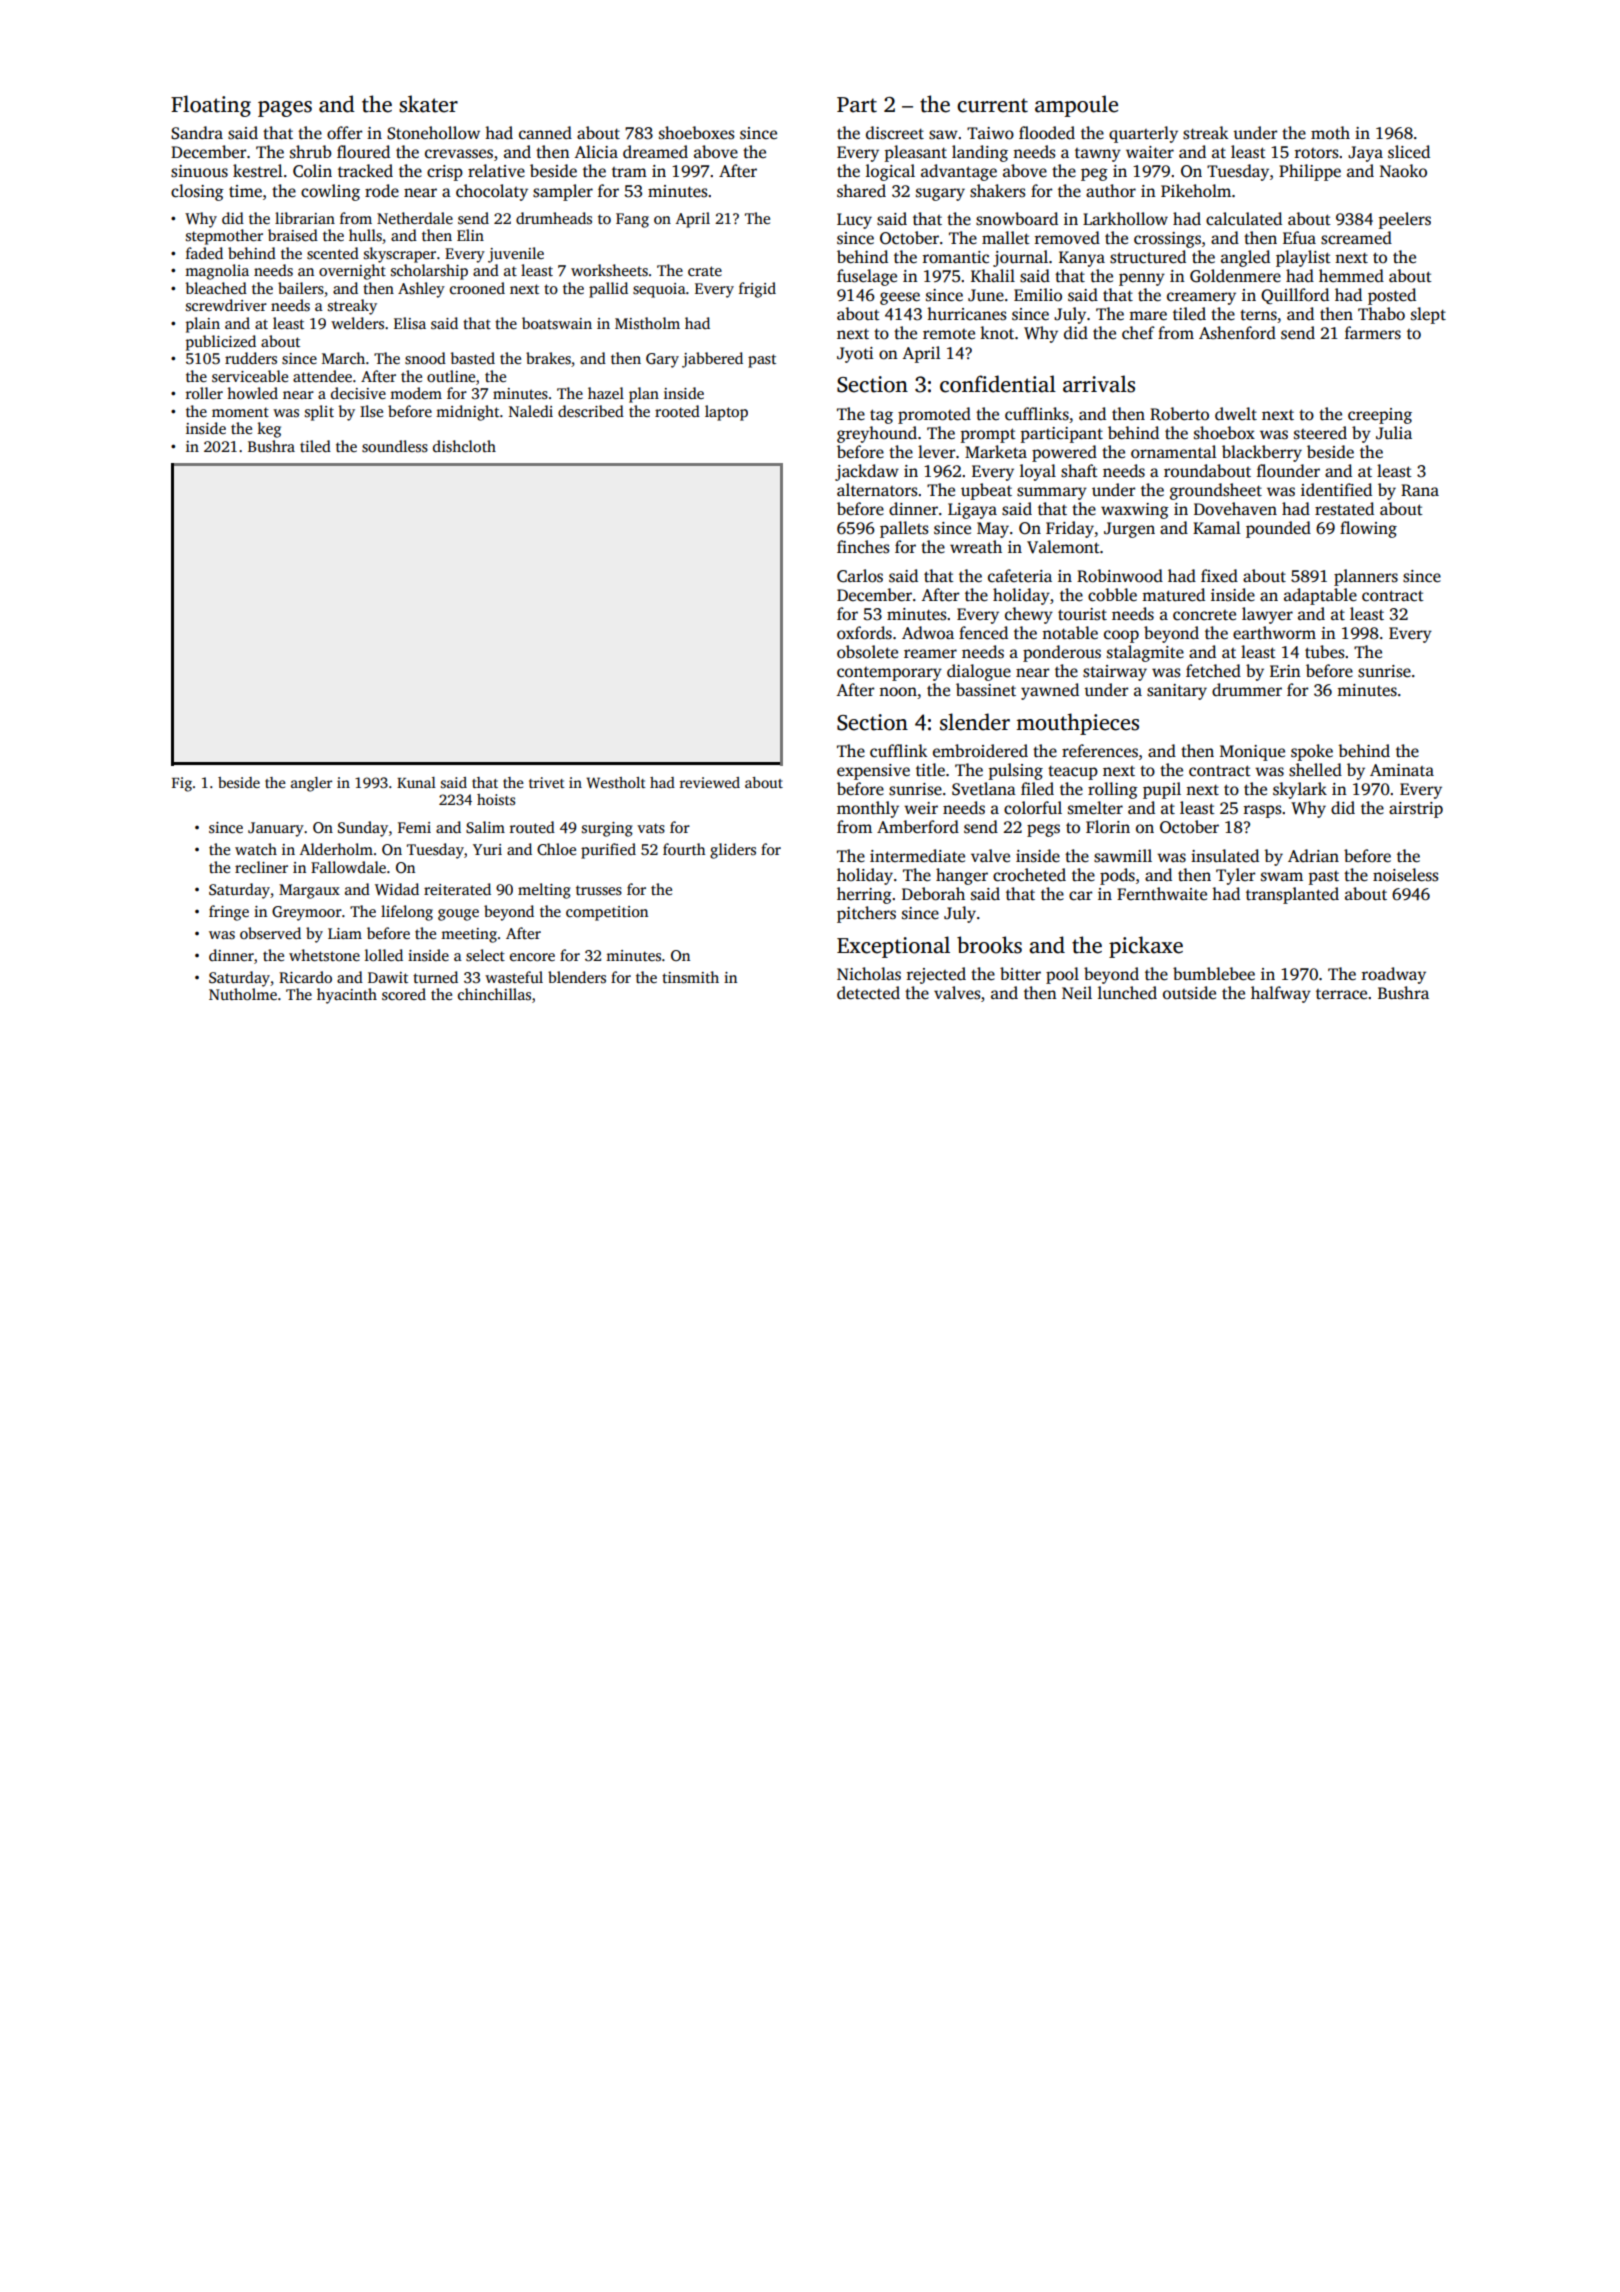  Describe the element at coordinates (243, 994) in the page. I see `Nutholme` at that location.
